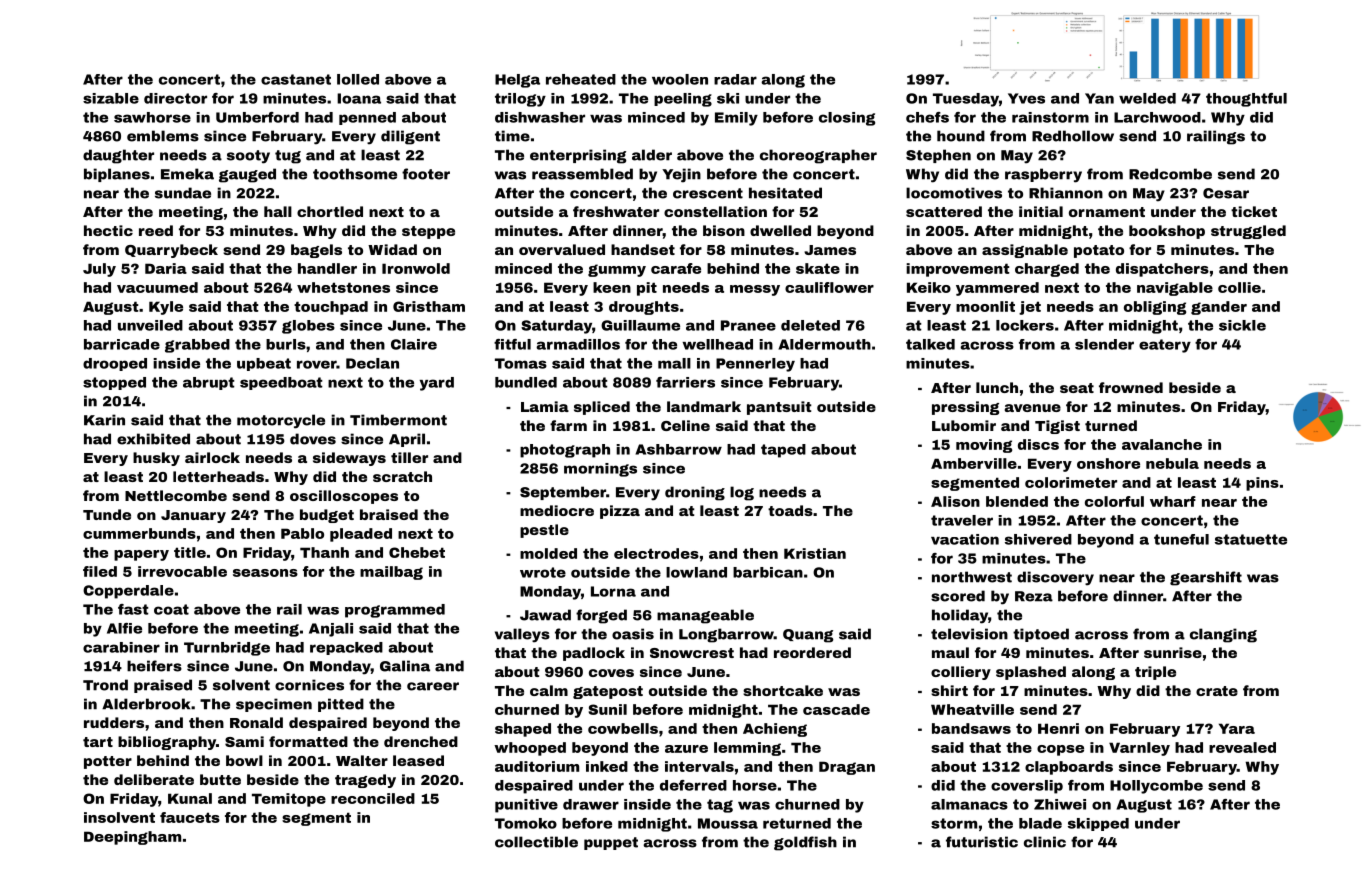 This document has height=887, width=1372. What do you see at coordinates (218, 476) in the document?
I see `letterheads` at bounding box center [218, 476].
